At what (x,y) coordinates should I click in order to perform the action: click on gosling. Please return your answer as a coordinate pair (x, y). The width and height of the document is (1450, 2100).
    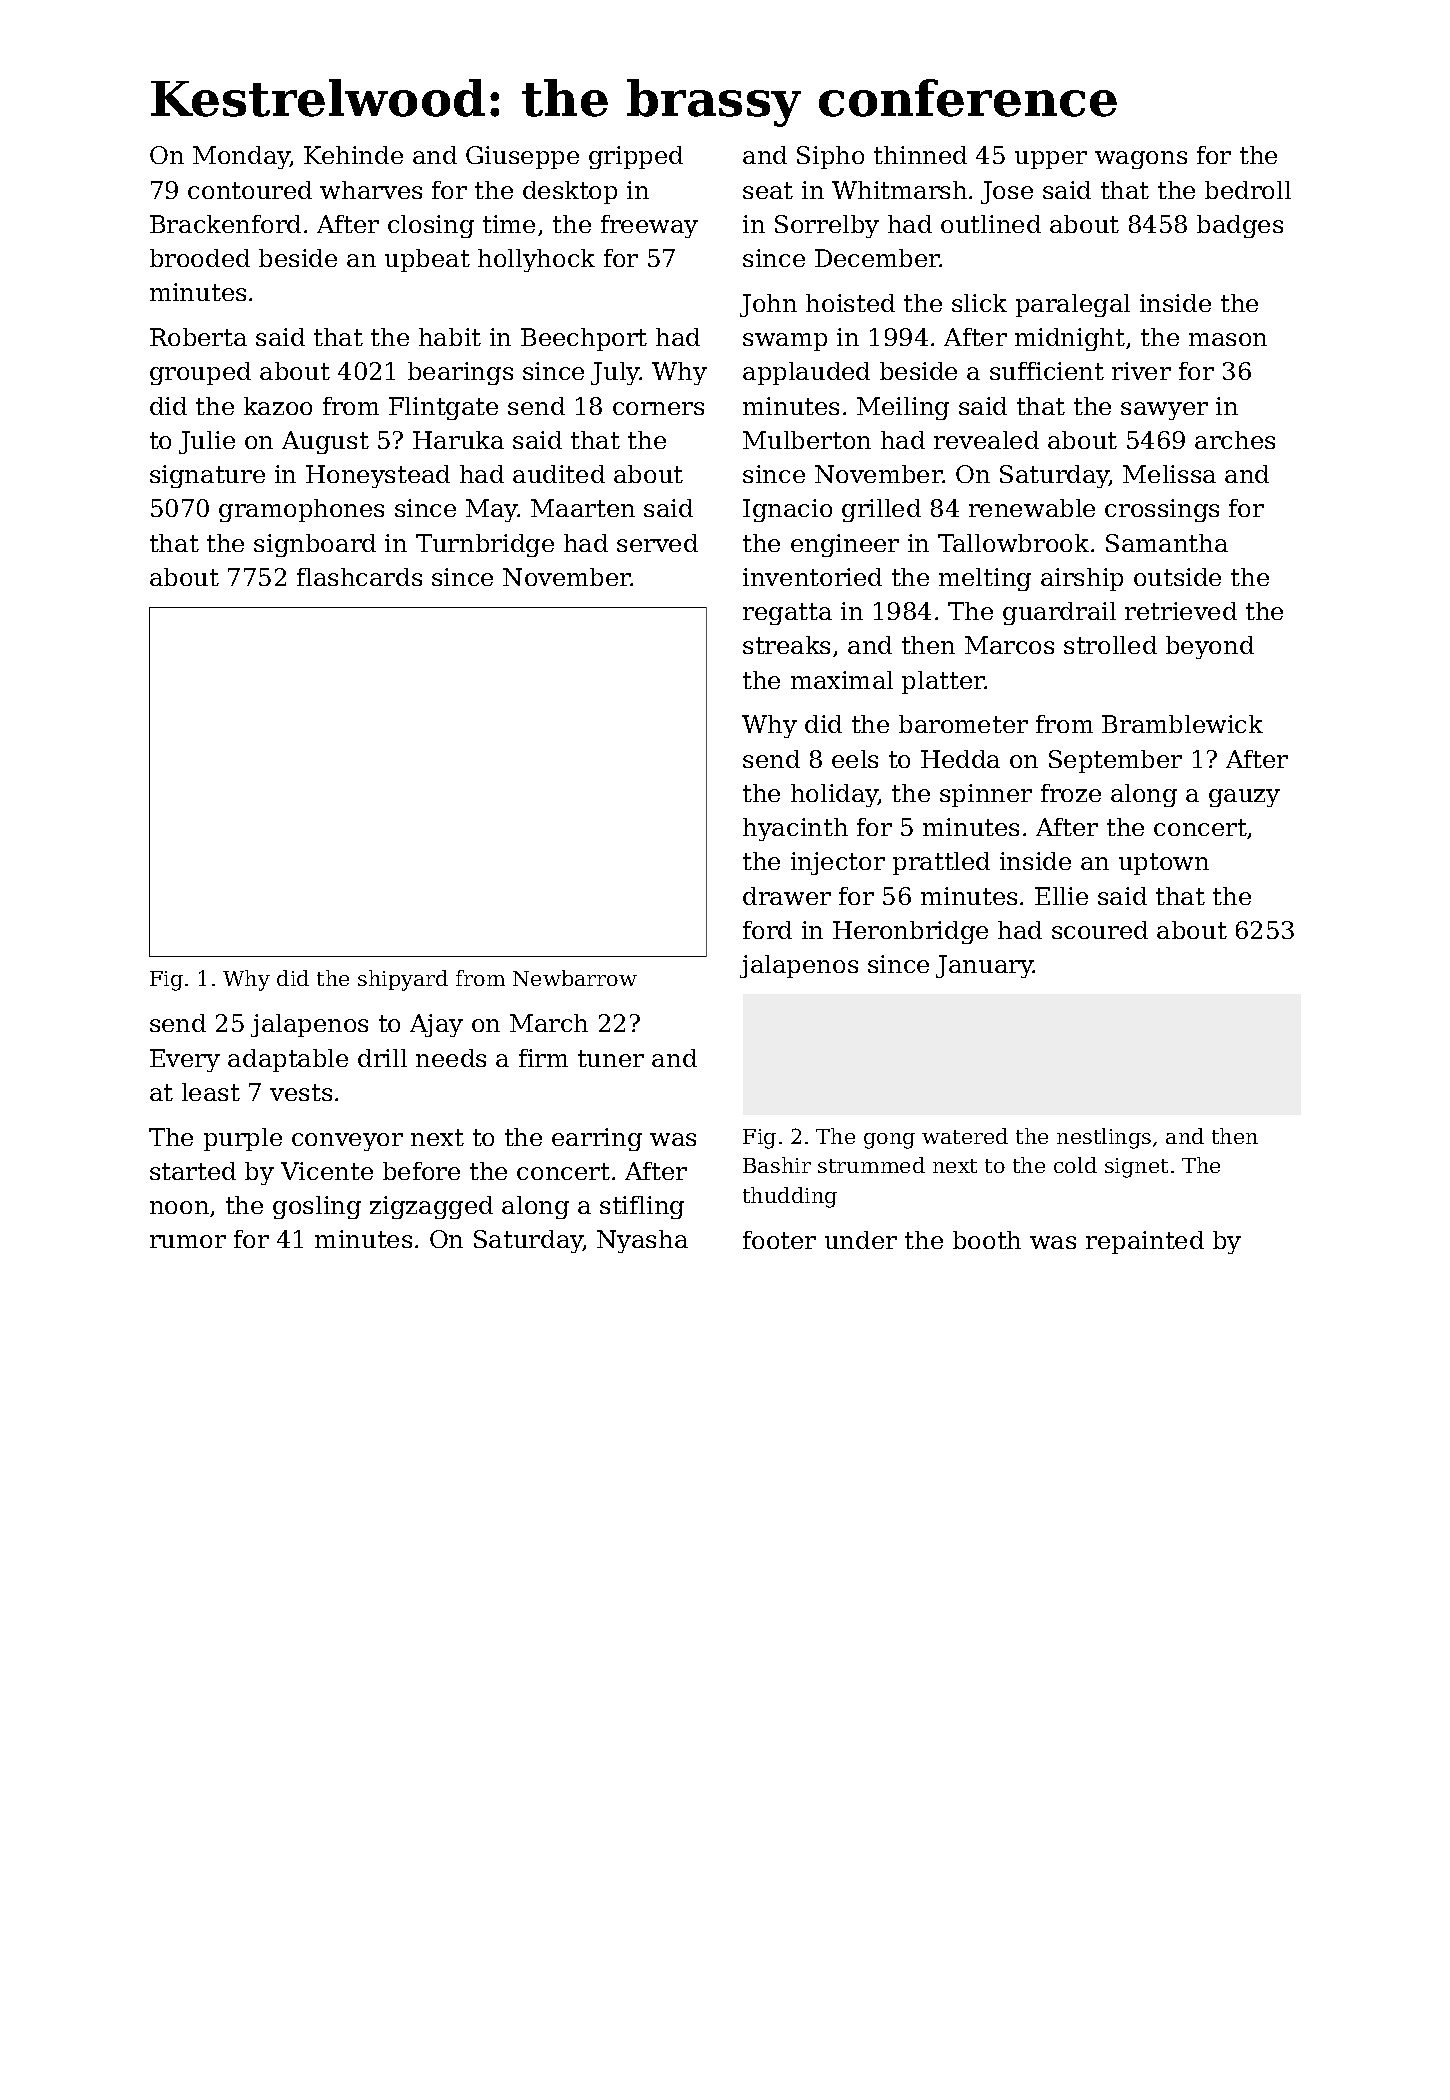
    Looking at the image, I should click on (317, 1207).
